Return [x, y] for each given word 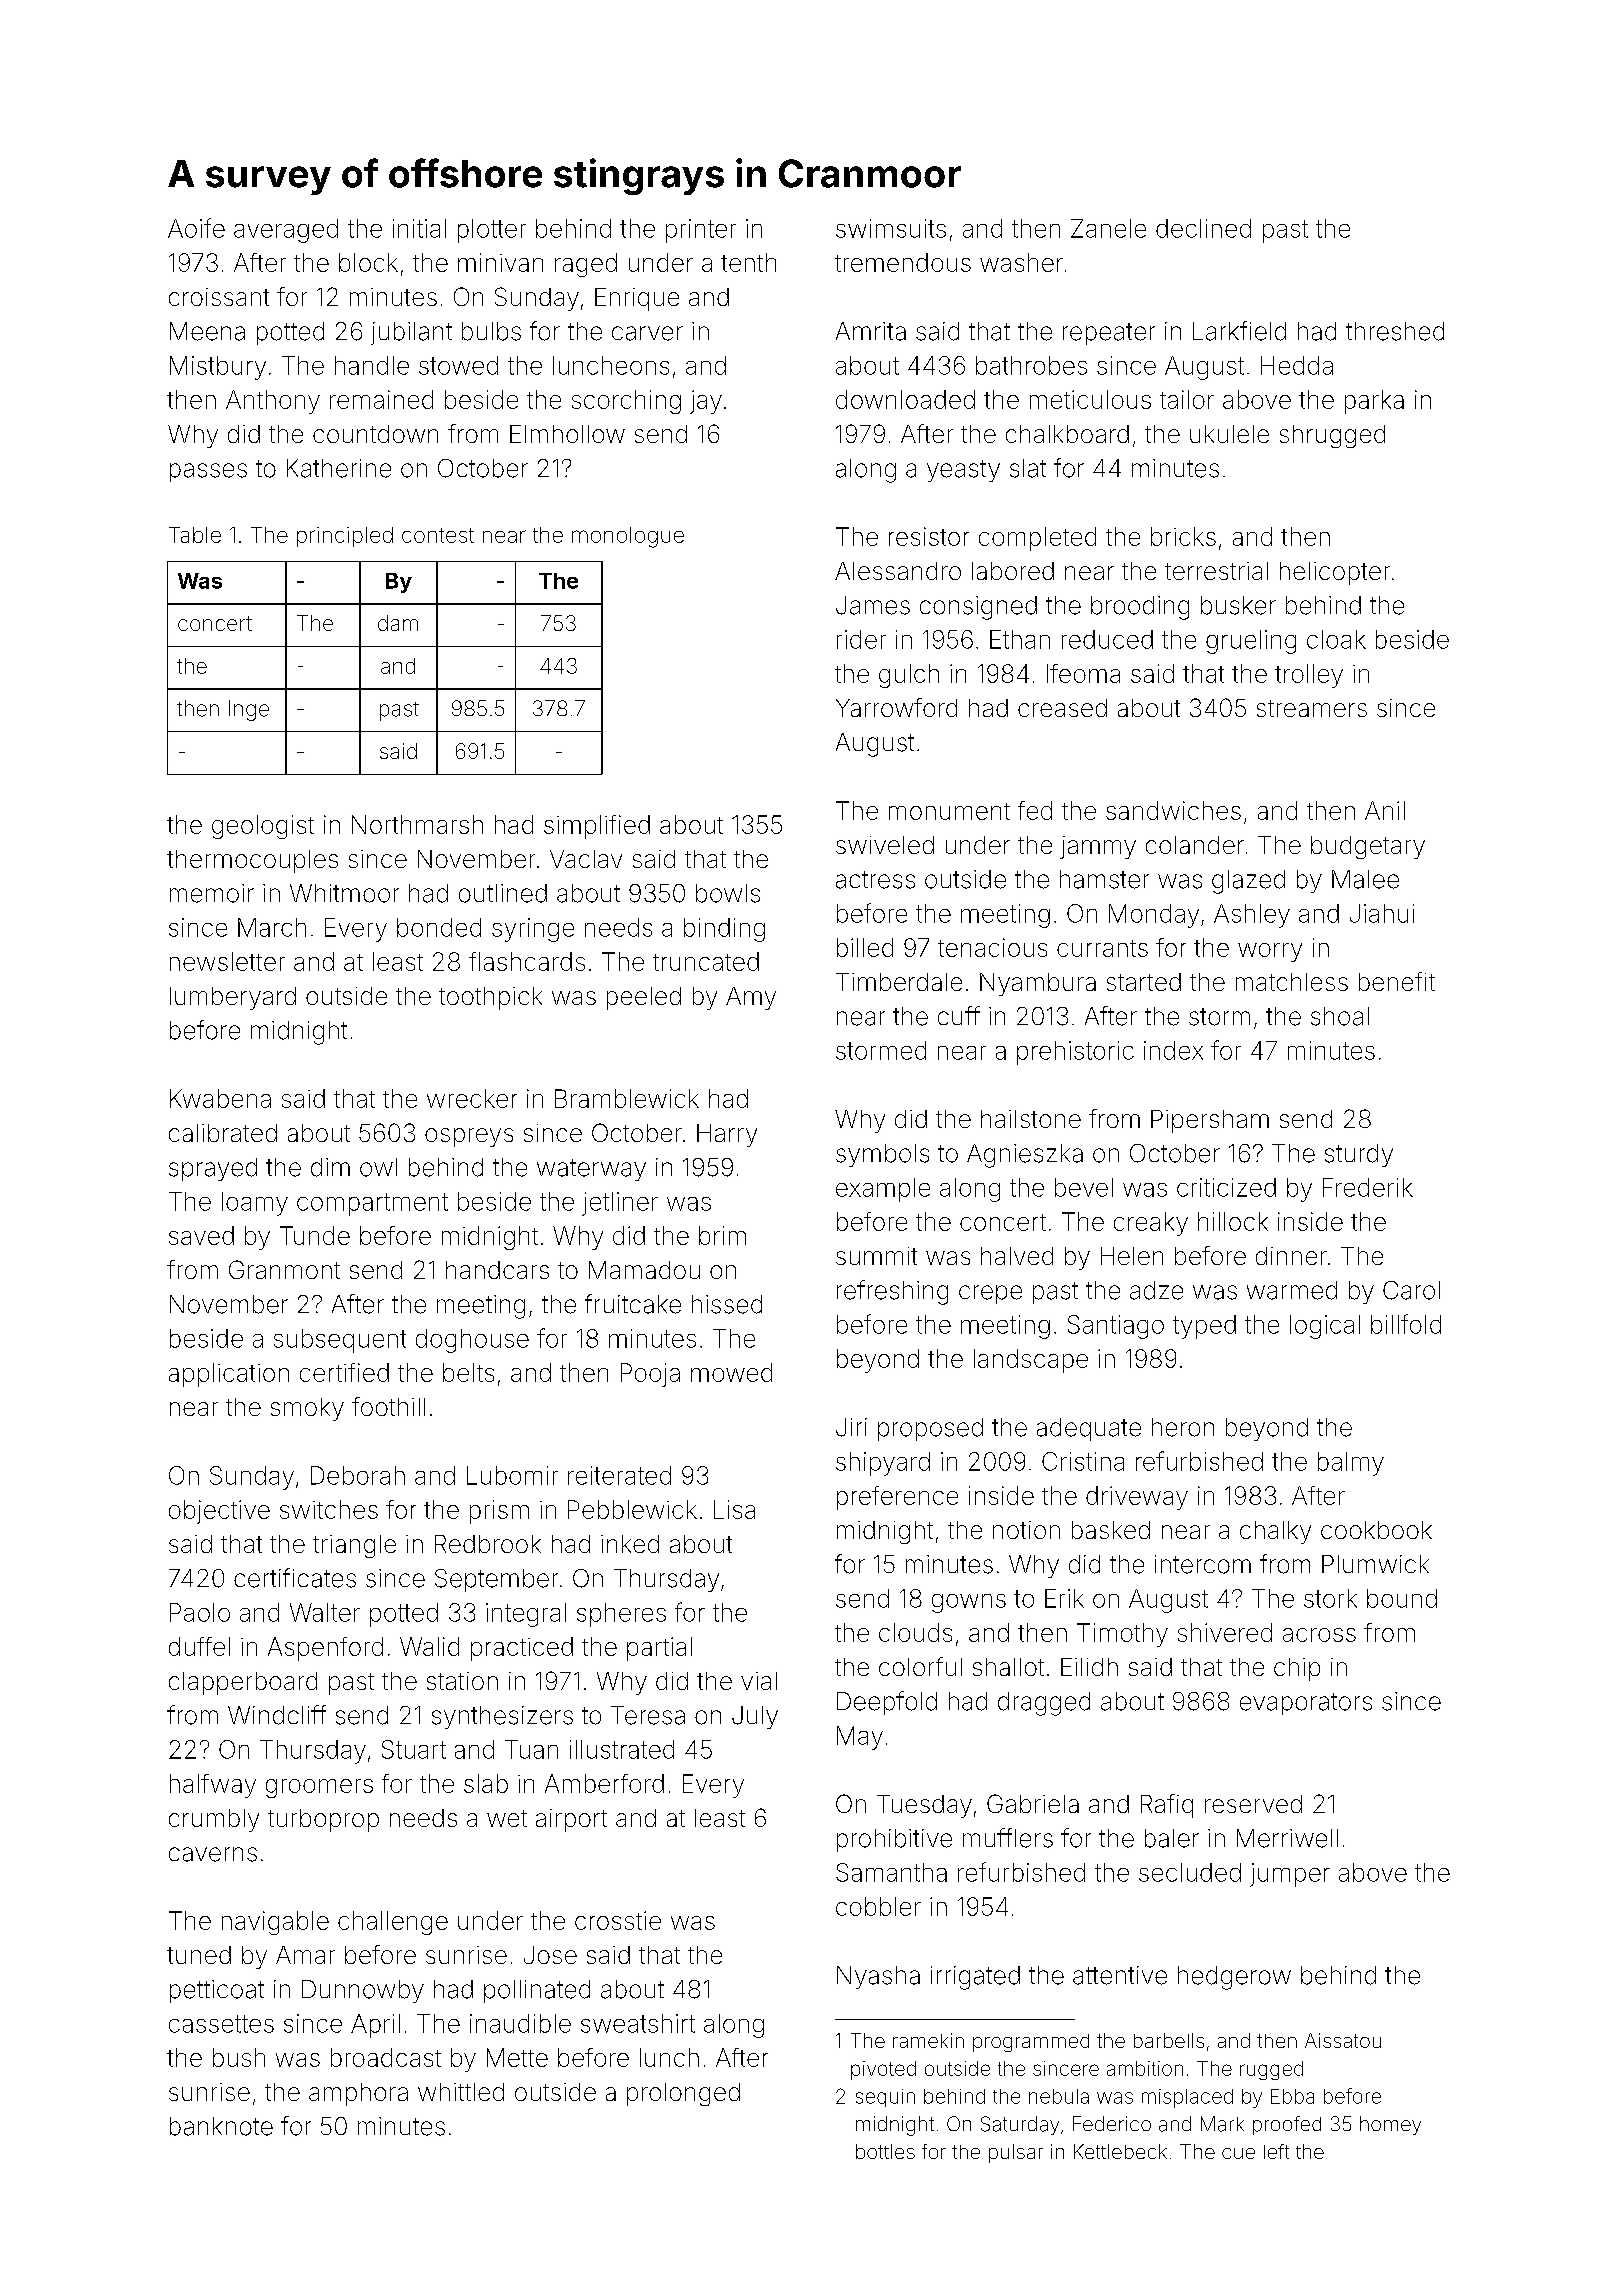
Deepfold [887, 1703]
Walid [429, 1646]
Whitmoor [344, 893]
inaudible [520, 2023]
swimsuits [891, 228]
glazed [1248, 882]
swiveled [885, 845]
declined [1203, 228]
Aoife [196, 228]
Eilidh [1089, 1667]
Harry [727, 1135]
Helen [1132, 1256]
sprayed [213, 1169]
